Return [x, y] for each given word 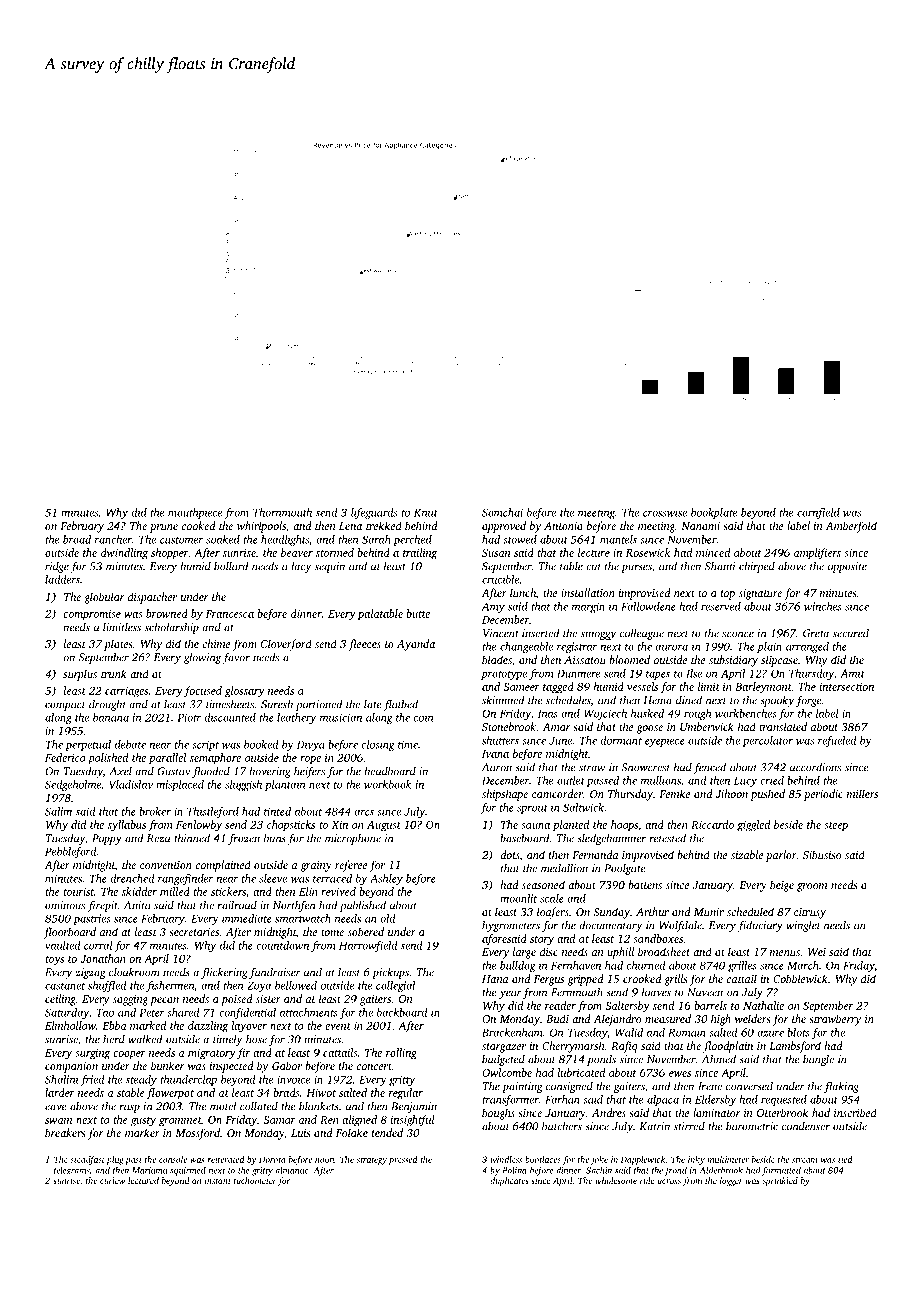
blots [798, 1032]
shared [183, 1012]
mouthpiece [195, 513]
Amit [852, 673]
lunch [523, 592]
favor [236, 658]
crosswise [665, 512]
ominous [65, 905]
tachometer [255, 1180]
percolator [767, 741]
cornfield [818, 513]
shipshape [505, 795]
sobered [366, 931]
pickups [390, 973]
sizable [747, 854]
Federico [65, 757]
